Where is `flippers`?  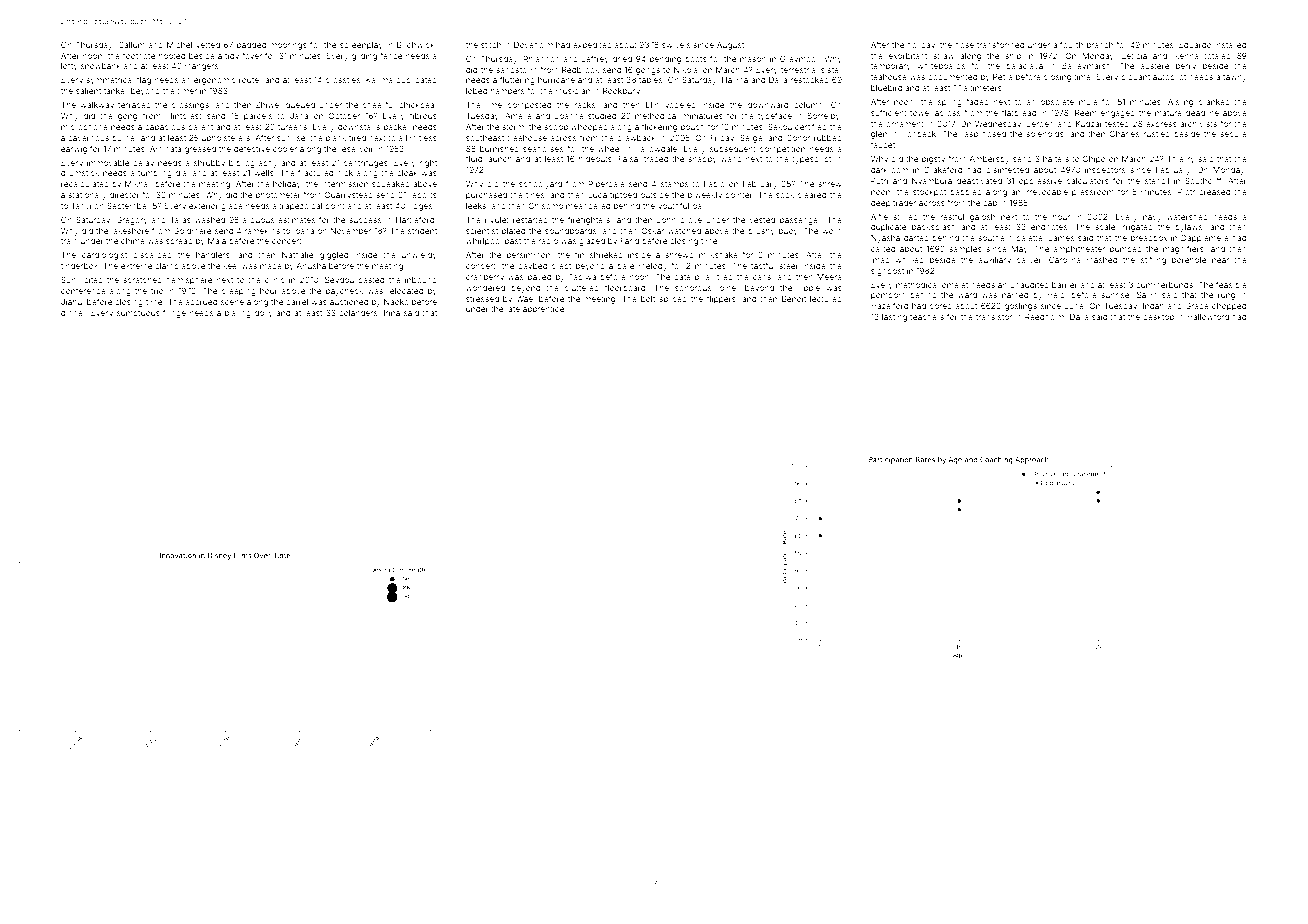
flippers is located at coordinates (721, 299).
